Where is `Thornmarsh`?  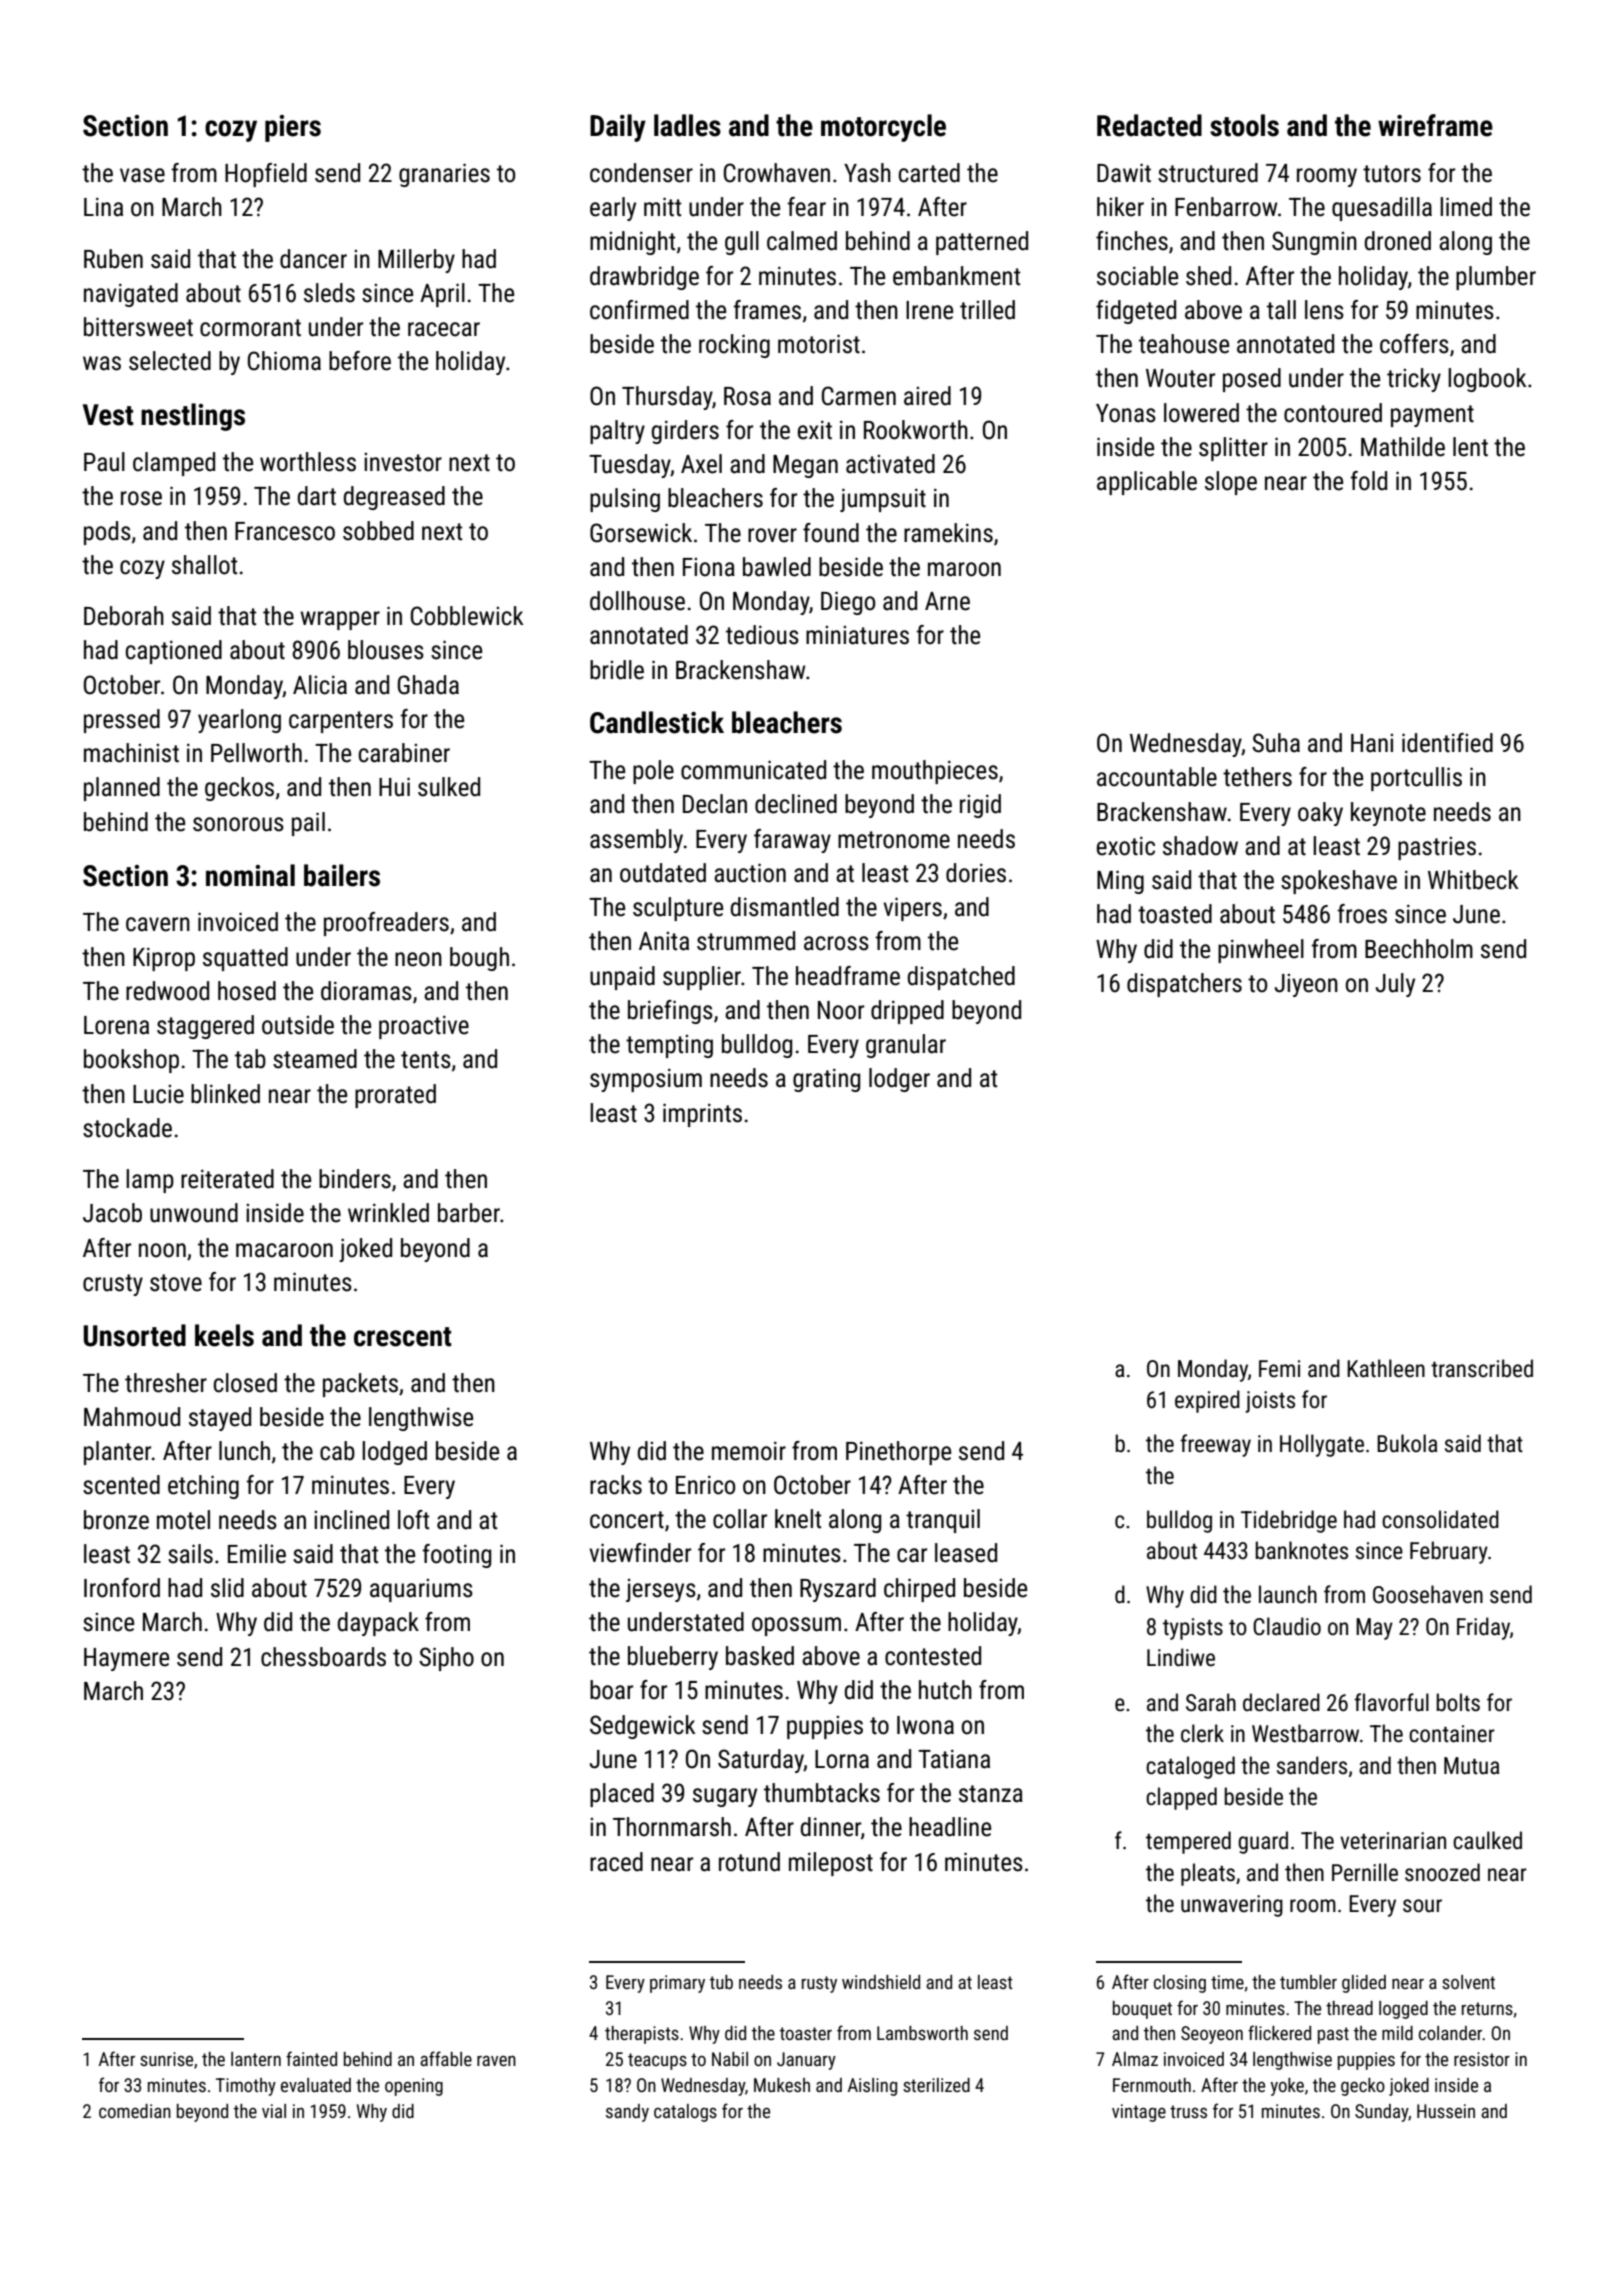 Thornmarsh is located at coordinates (672, 1827).
